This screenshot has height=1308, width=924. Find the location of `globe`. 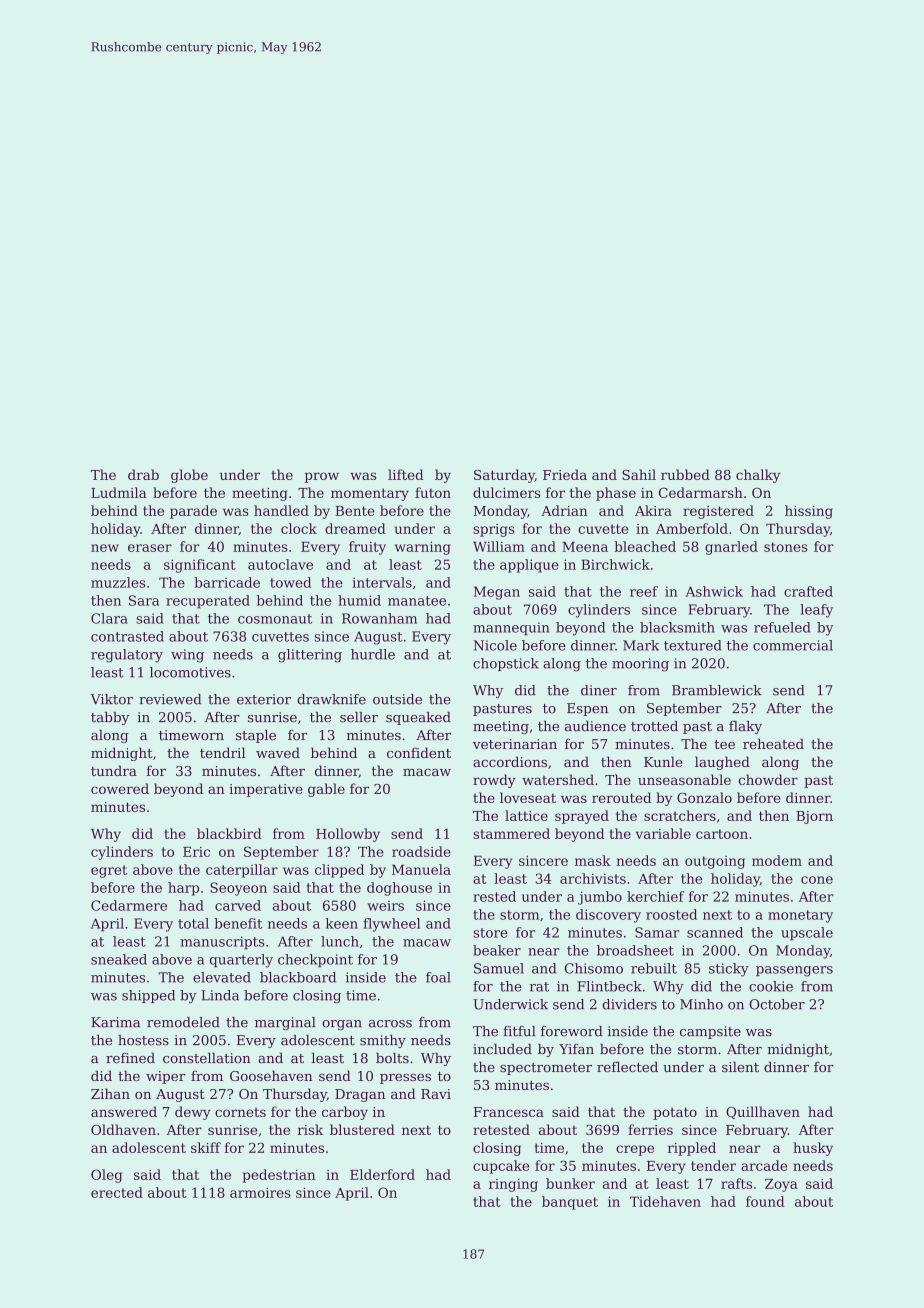

globe is located at coordinates (189, 476).
